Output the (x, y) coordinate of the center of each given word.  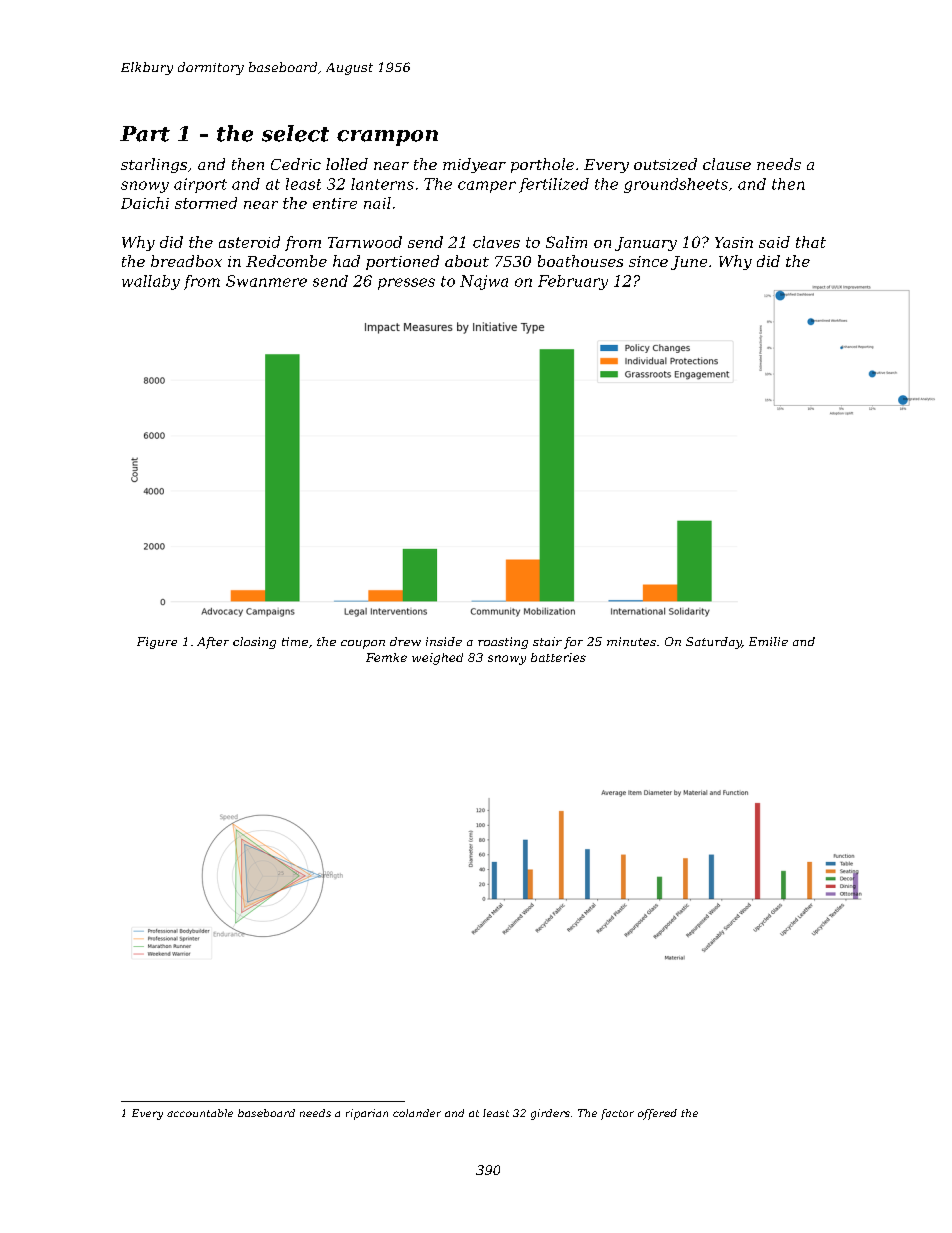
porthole (542, 165)
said (774, 242)
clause (727, 164)
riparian (367, 1114)
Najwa (484, 282)
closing (254, 643)
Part (145, 134)
